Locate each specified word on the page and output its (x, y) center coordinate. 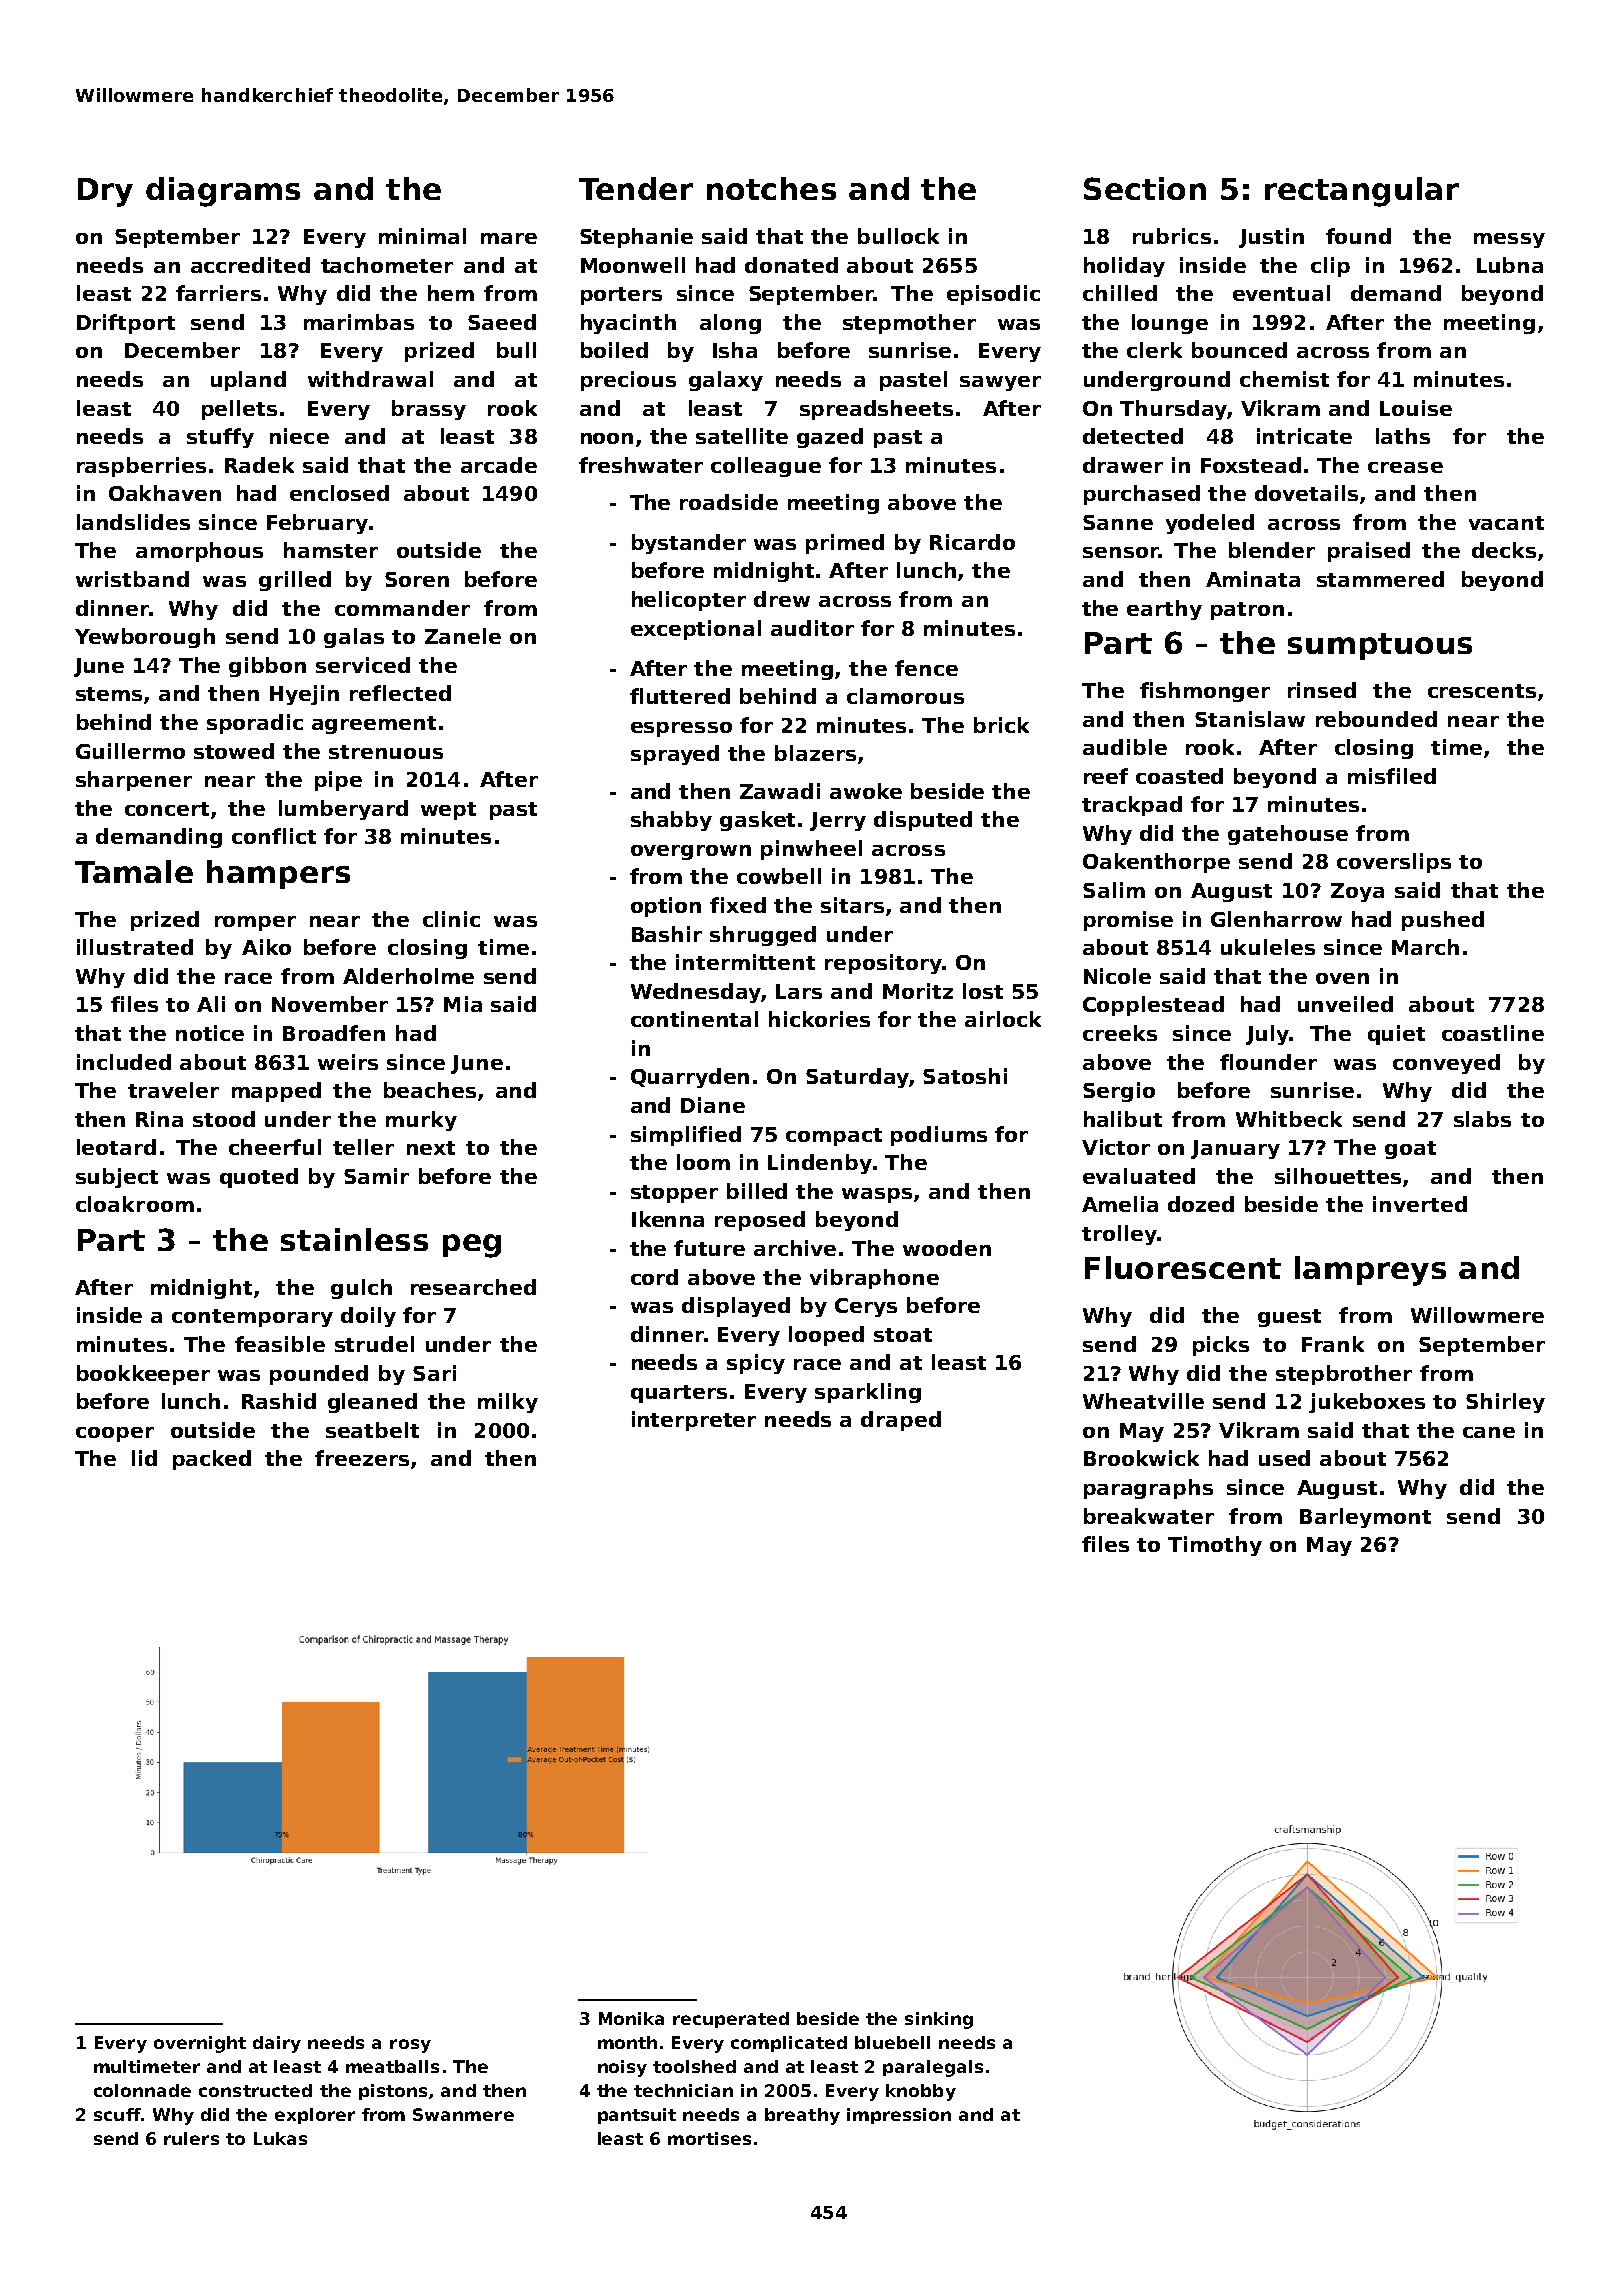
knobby (921, 2092)
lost (983, 991)
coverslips (1394, 863)
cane (1489, 1432)
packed (212, 1460)
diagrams (223, 192)
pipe (338, 781)
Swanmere (463, 2114)
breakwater (1149, 1516)
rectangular (1362, 192)
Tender (636, 188)
